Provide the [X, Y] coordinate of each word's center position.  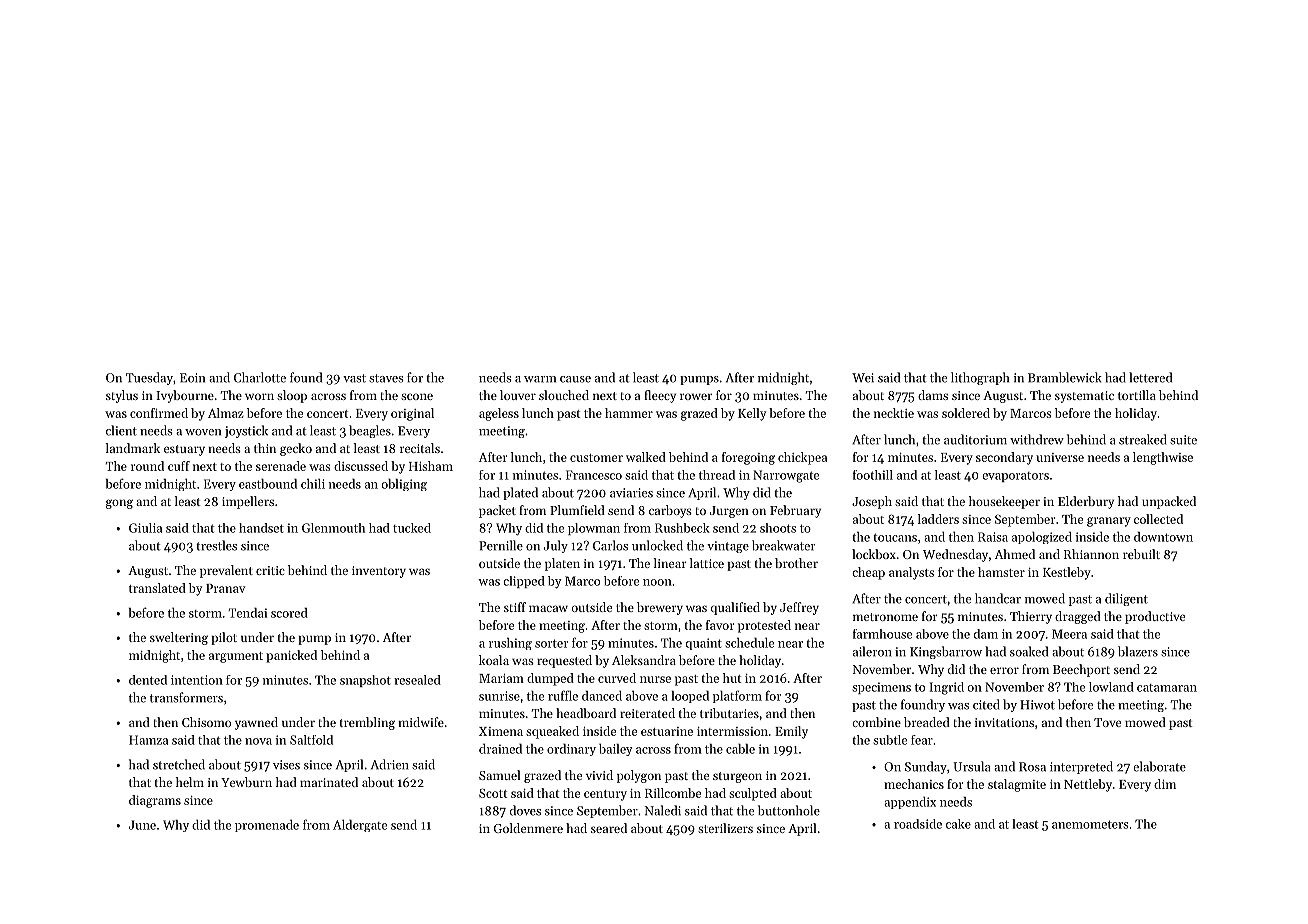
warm [540, 379]
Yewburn [246, 782]
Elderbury [1086, 502]
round [147, 466]
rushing [510, 644]
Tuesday [149, 378]
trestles [216, 545]
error [1004, 670]
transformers [186, 697]
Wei [863, 378]
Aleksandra [644, 660]
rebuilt [1141, 554]
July [556, 546]
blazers [1138, 651]
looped [690, 697]
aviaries [631, 493]
